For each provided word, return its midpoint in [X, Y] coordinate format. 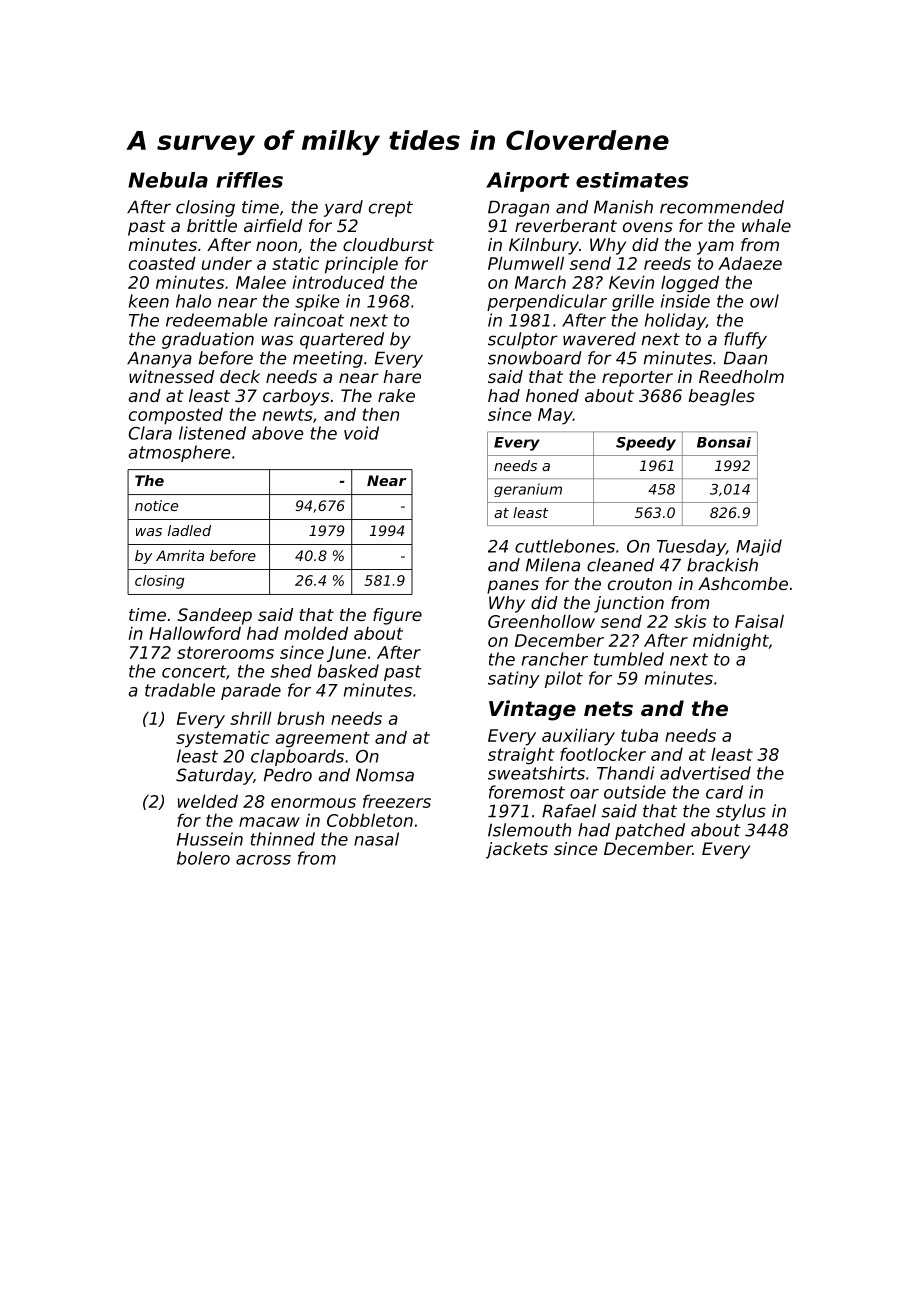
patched [650, 831]
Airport [527, 182]
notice [156, 505]
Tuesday [691, 547]
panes [513, 587]
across [263, 860]
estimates [632, 180]
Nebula [168, 180]
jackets [517, 850]
